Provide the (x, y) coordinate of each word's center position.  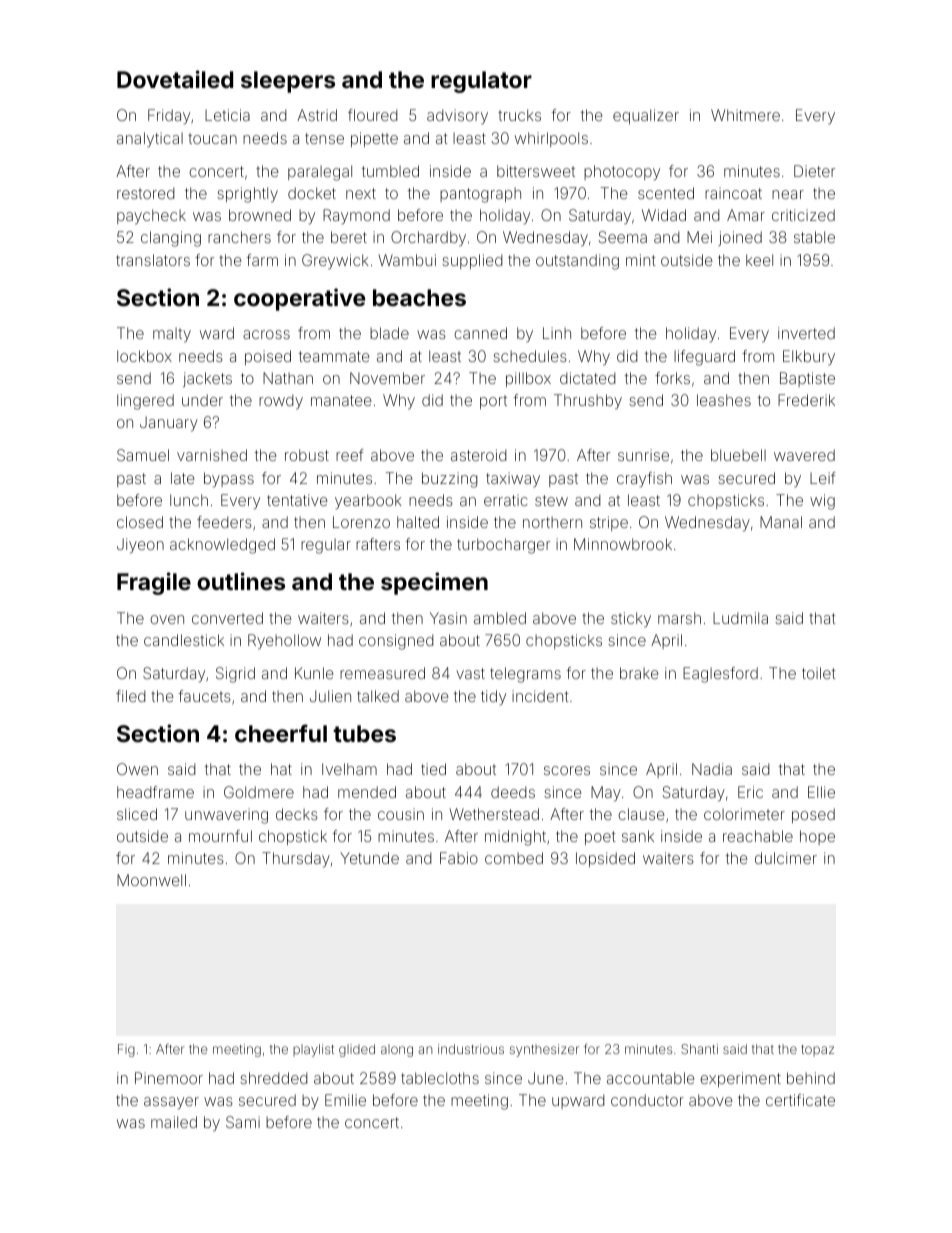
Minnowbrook (623, 544)
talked (378, 696)
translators (153, 260)
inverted (806, 333)
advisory (457, 116)
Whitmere (745, 115)
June (545, 1078)
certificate (800, 1100)
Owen (137, 769)
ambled (500, 618)
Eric (750, 792)
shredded (274, 1078)
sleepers (288, 82)
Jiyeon (140, 546)
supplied (472, 261)
